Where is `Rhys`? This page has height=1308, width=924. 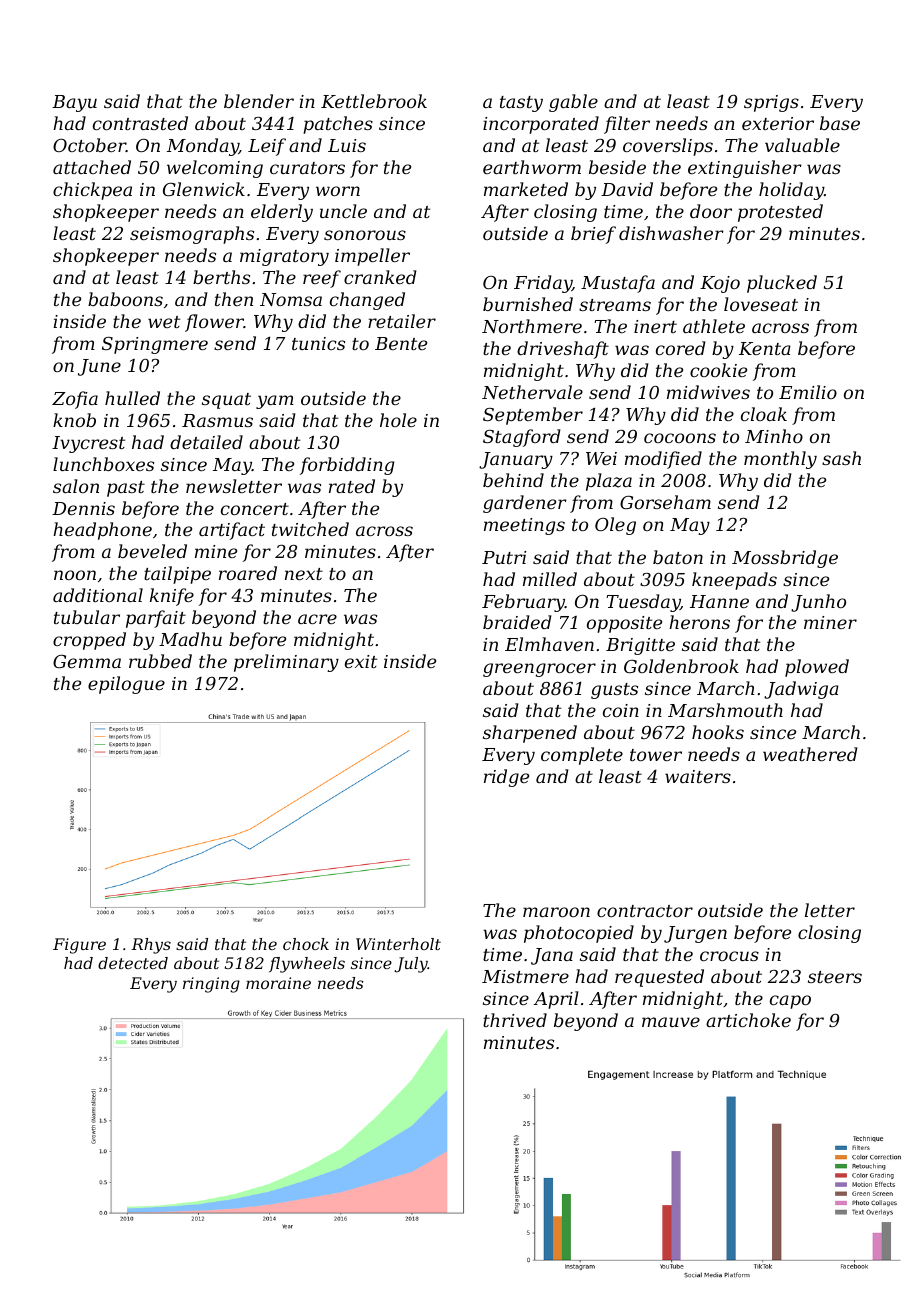 Rhys is located at coordinates (151, 946).
